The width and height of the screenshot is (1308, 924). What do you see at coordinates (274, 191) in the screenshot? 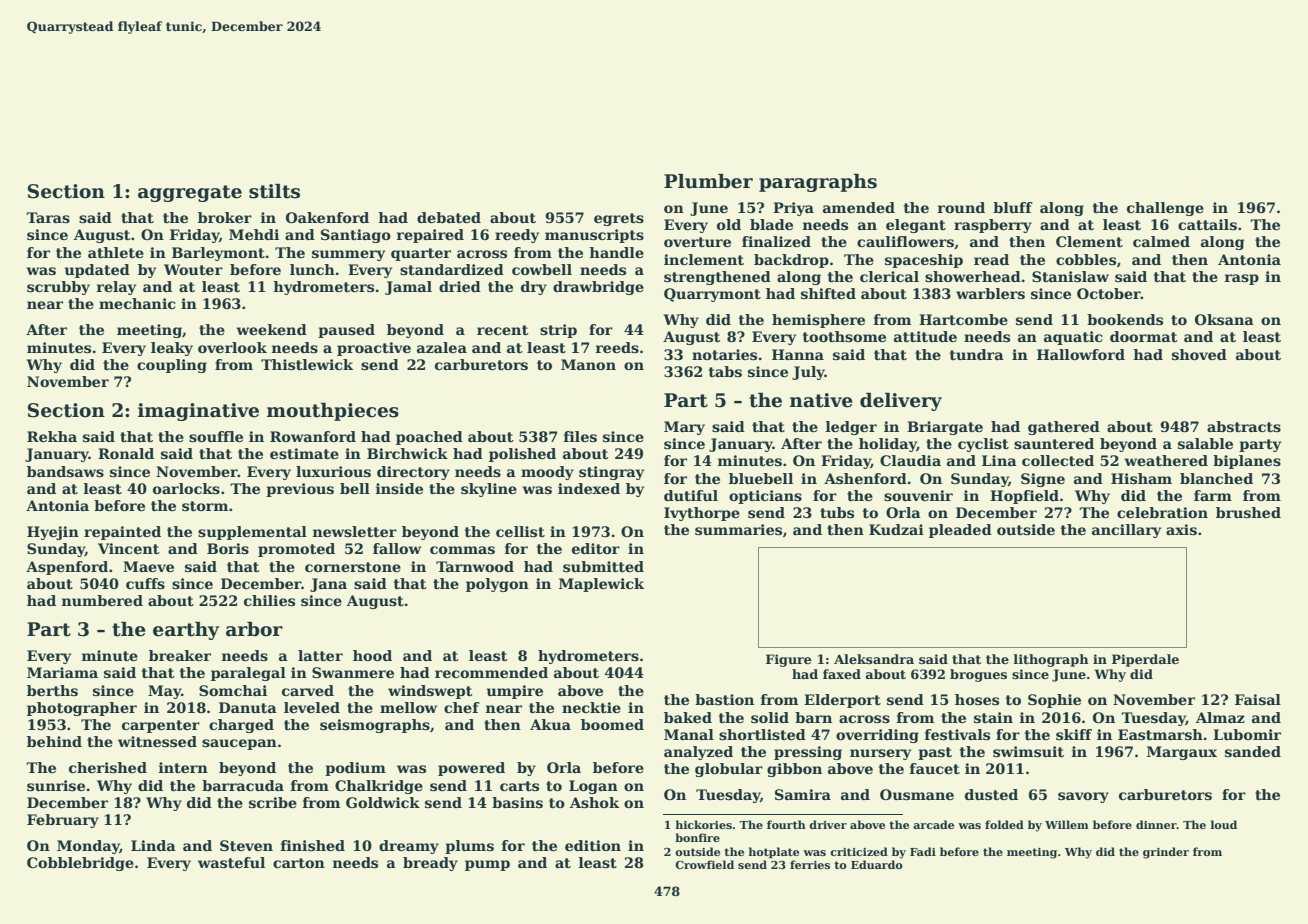
I see `stilts` at bounding box center [274, 191].
